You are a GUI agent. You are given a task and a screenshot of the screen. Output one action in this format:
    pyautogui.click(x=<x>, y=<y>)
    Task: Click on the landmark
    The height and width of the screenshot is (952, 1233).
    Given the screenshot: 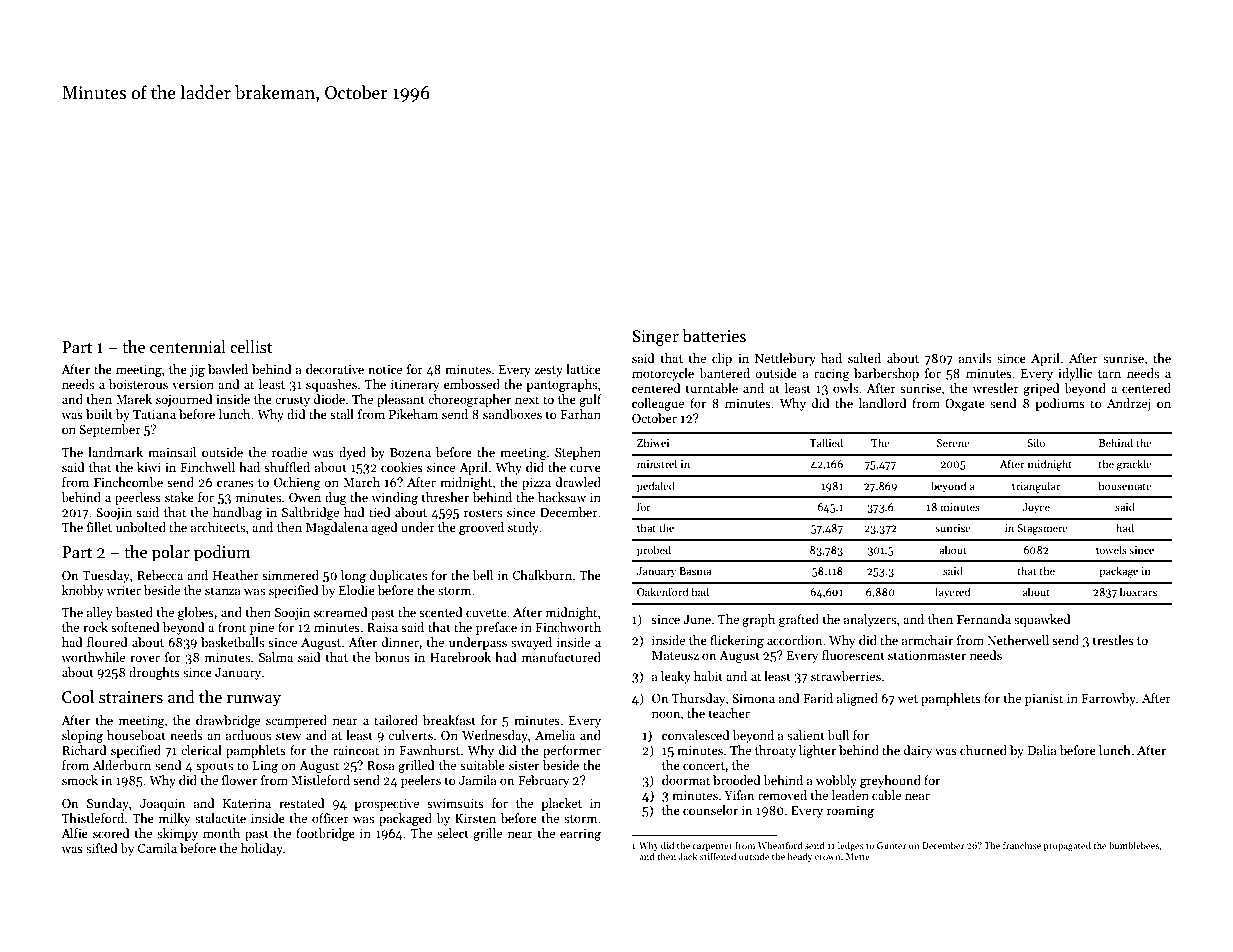 What is the action you would take?
    pyautogui.click(x=115, y=452)
